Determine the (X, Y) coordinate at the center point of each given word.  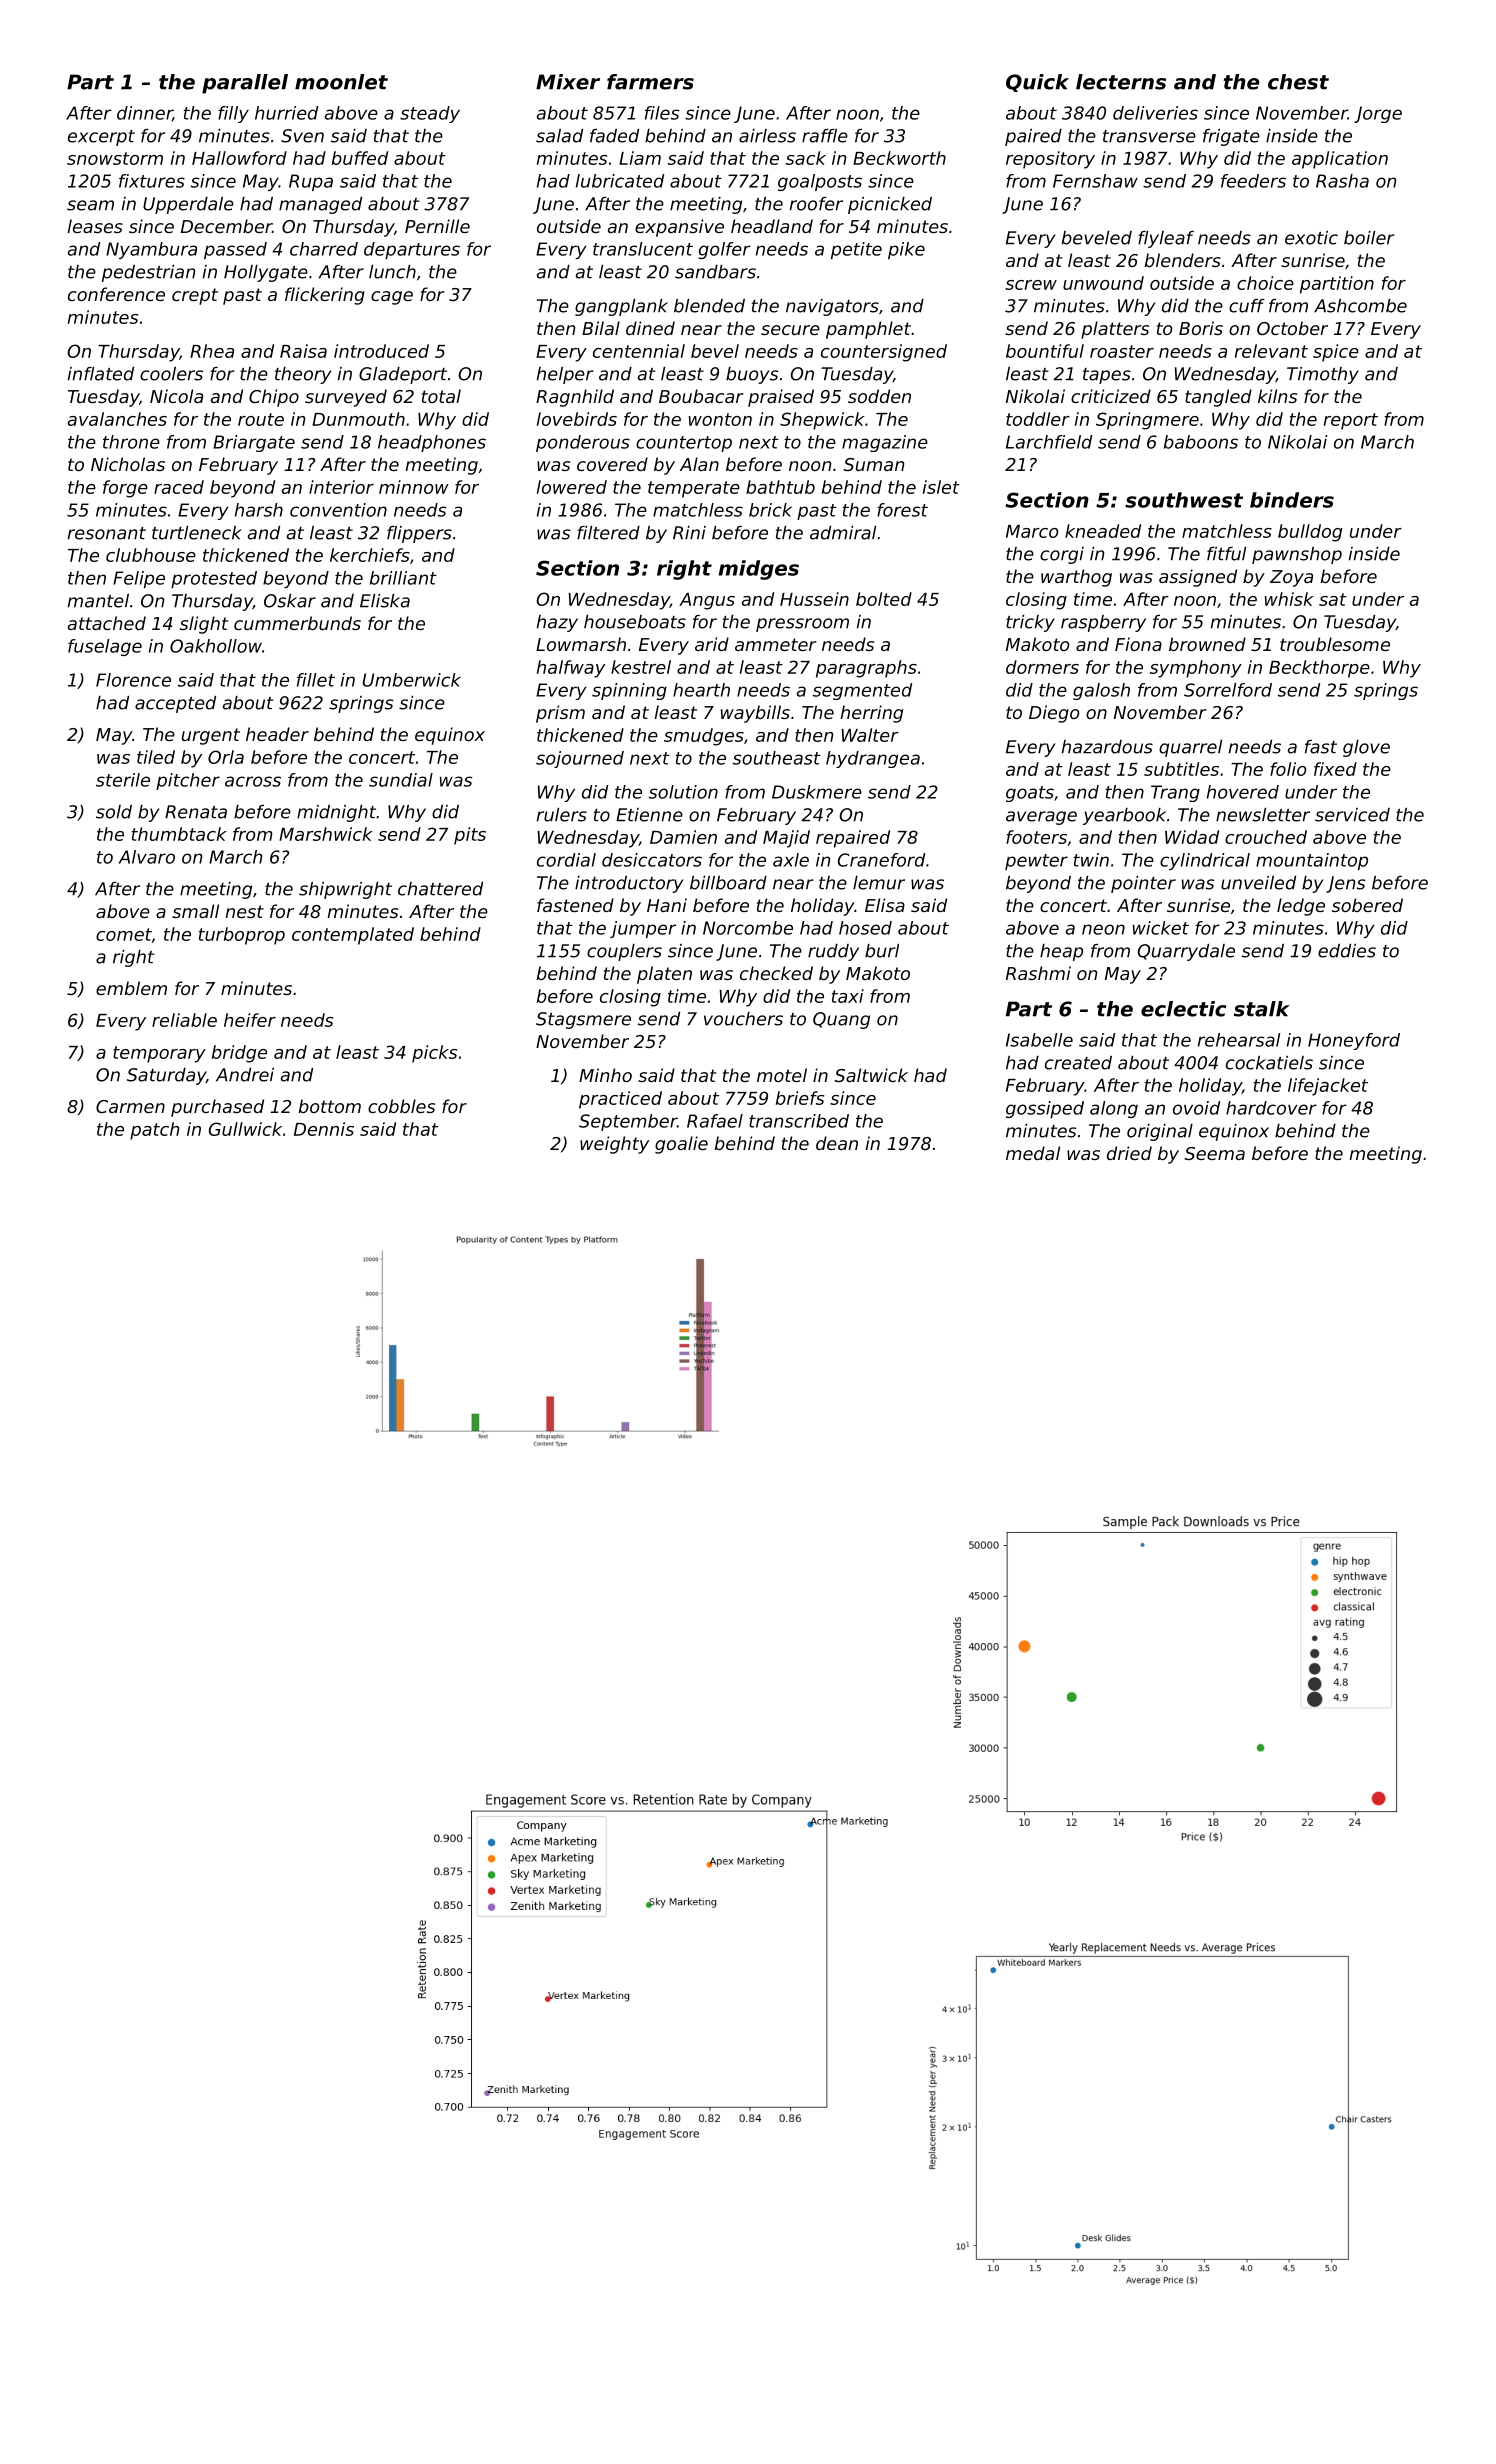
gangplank (621, 307)
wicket (1161, 928)
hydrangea (873, 759)
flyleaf (1166, 239)
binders (1292, 500)
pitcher (188, 781)
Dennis (324, 1129)
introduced (381, 351)
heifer (250, 1020)
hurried (286, 113)
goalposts (820, 182)
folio (1288, 769)
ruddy (833, 952)
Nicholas (128, 464)
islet (941, 487)
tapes (1107, 376)
